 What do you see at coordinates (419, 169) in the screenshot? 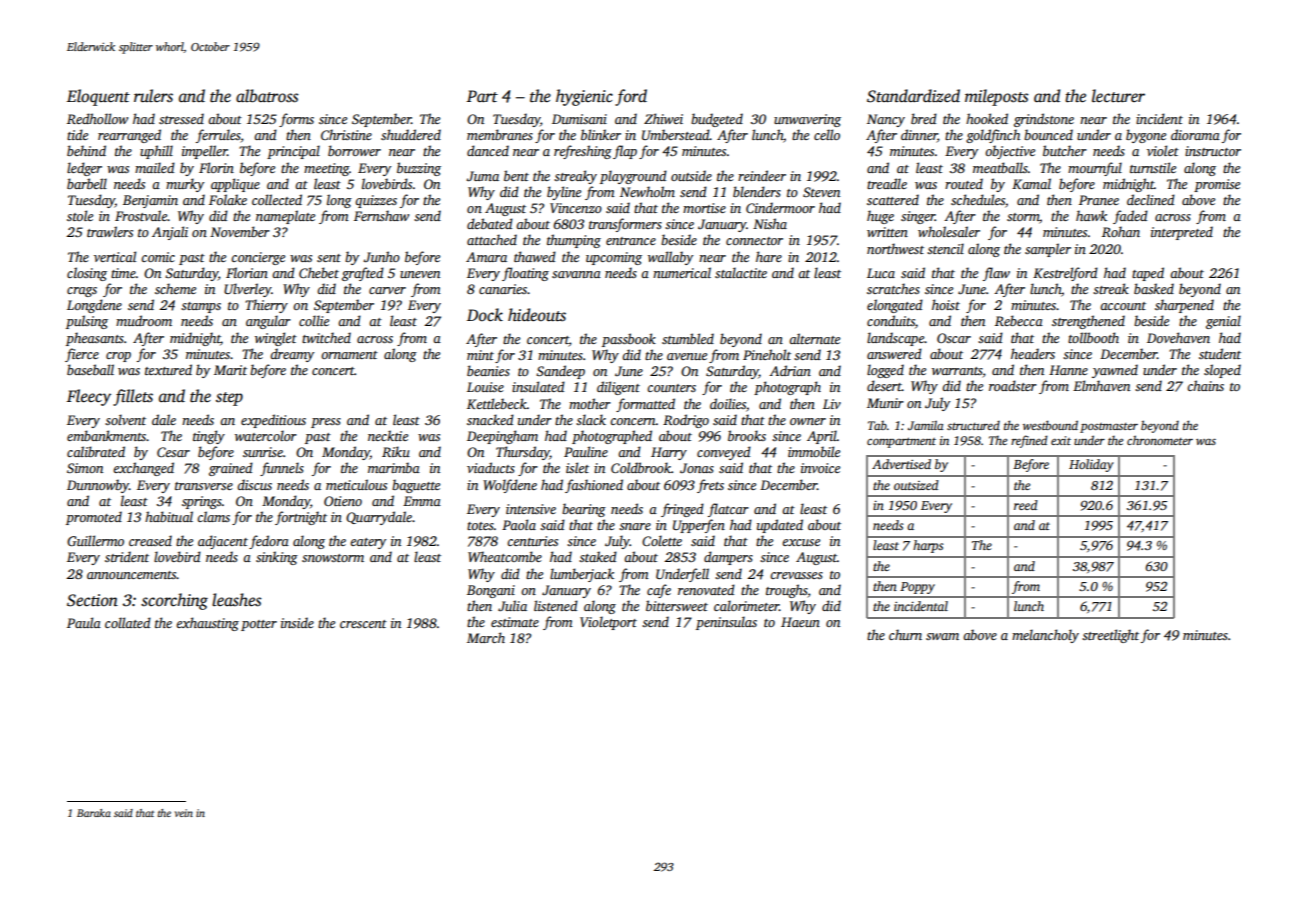
I see `buzzing` at bounding box center [419, 169].
